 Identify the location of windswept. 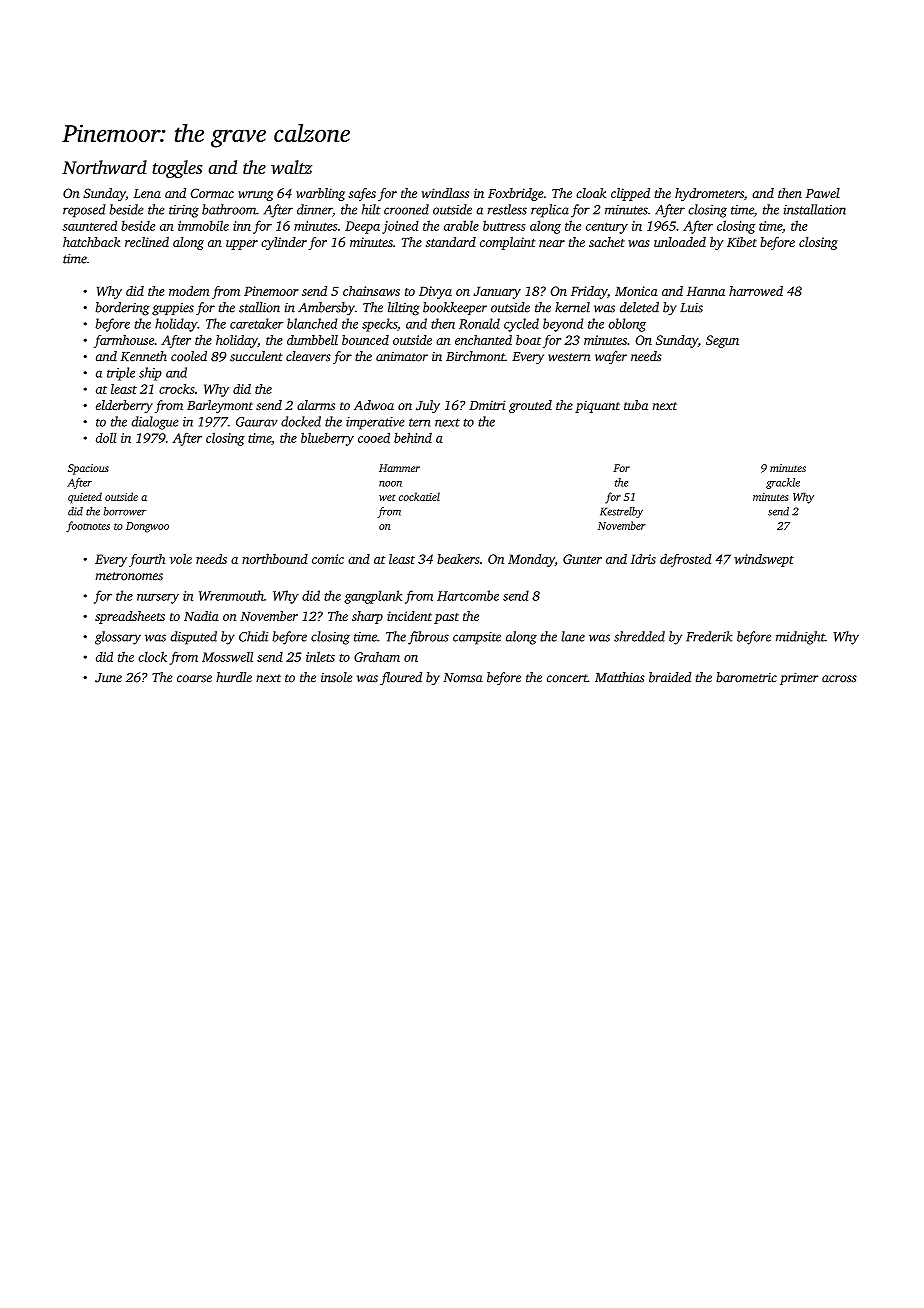
(764, 560).
